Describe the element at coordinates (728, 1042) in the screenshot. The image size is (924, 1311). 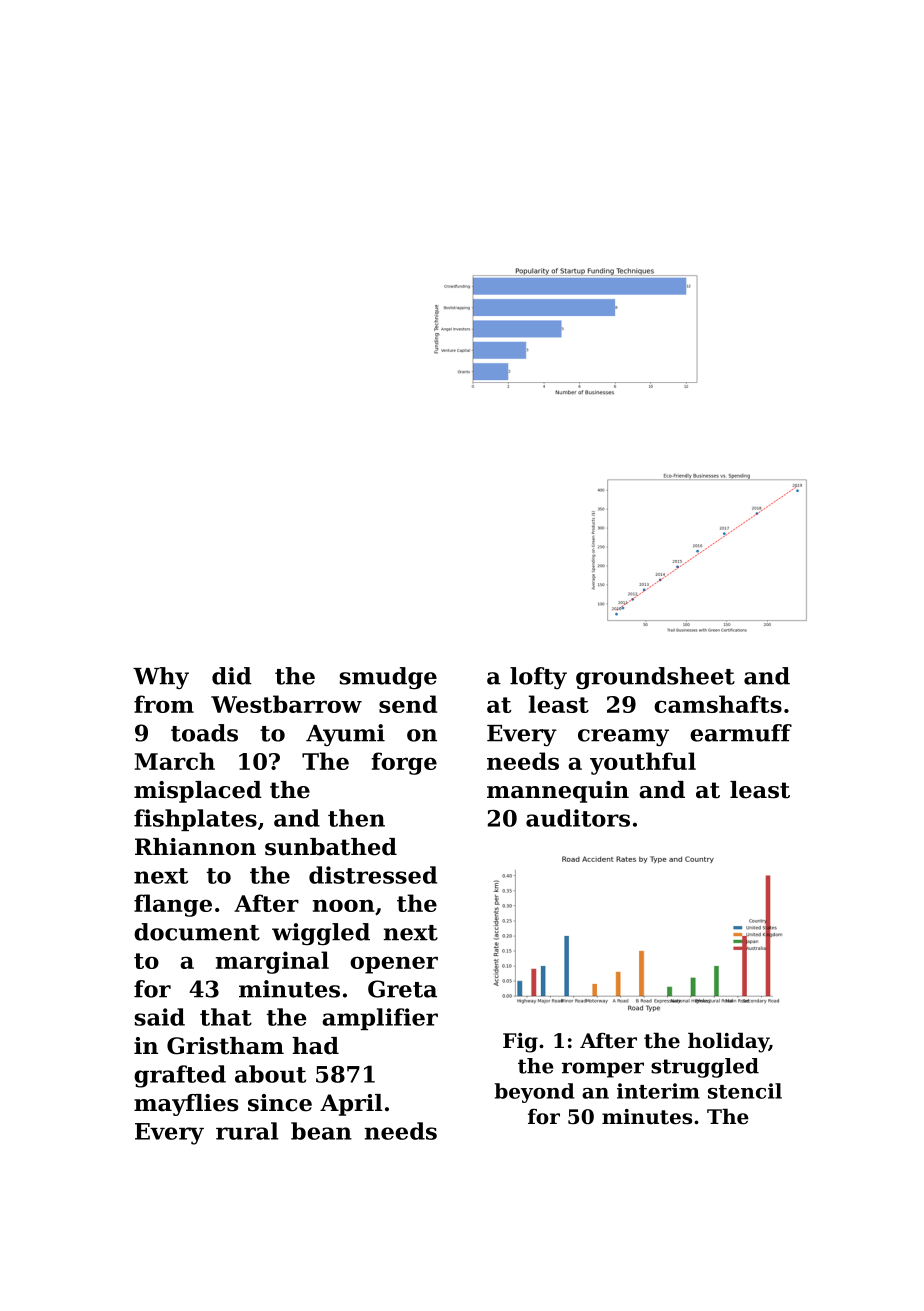
I see `holiday` at that location.
